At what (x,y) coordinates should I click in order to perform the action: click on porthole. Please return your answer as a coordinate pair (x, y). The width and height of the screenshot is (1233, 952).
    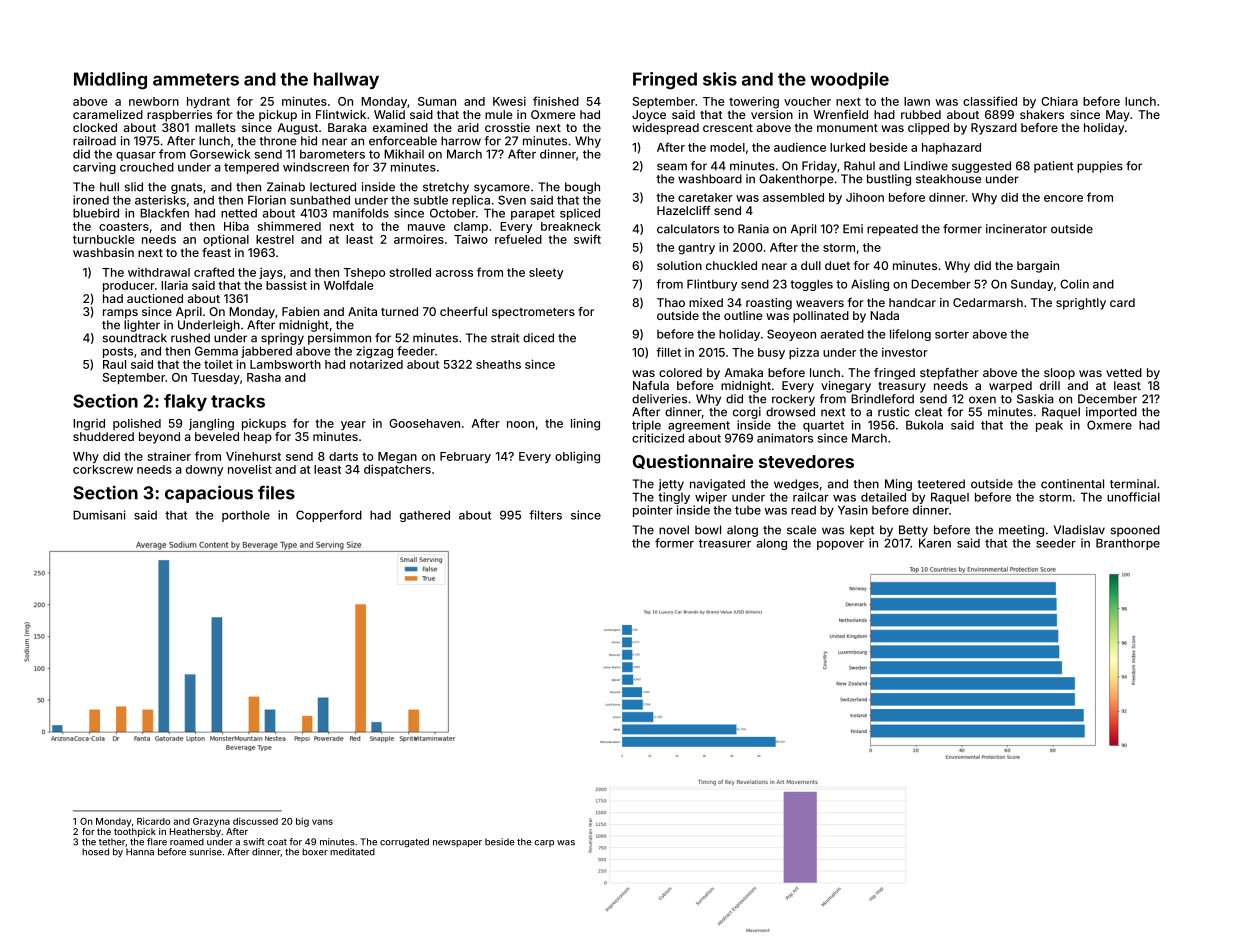
    Looking at the image, I should click on (246, 516).
